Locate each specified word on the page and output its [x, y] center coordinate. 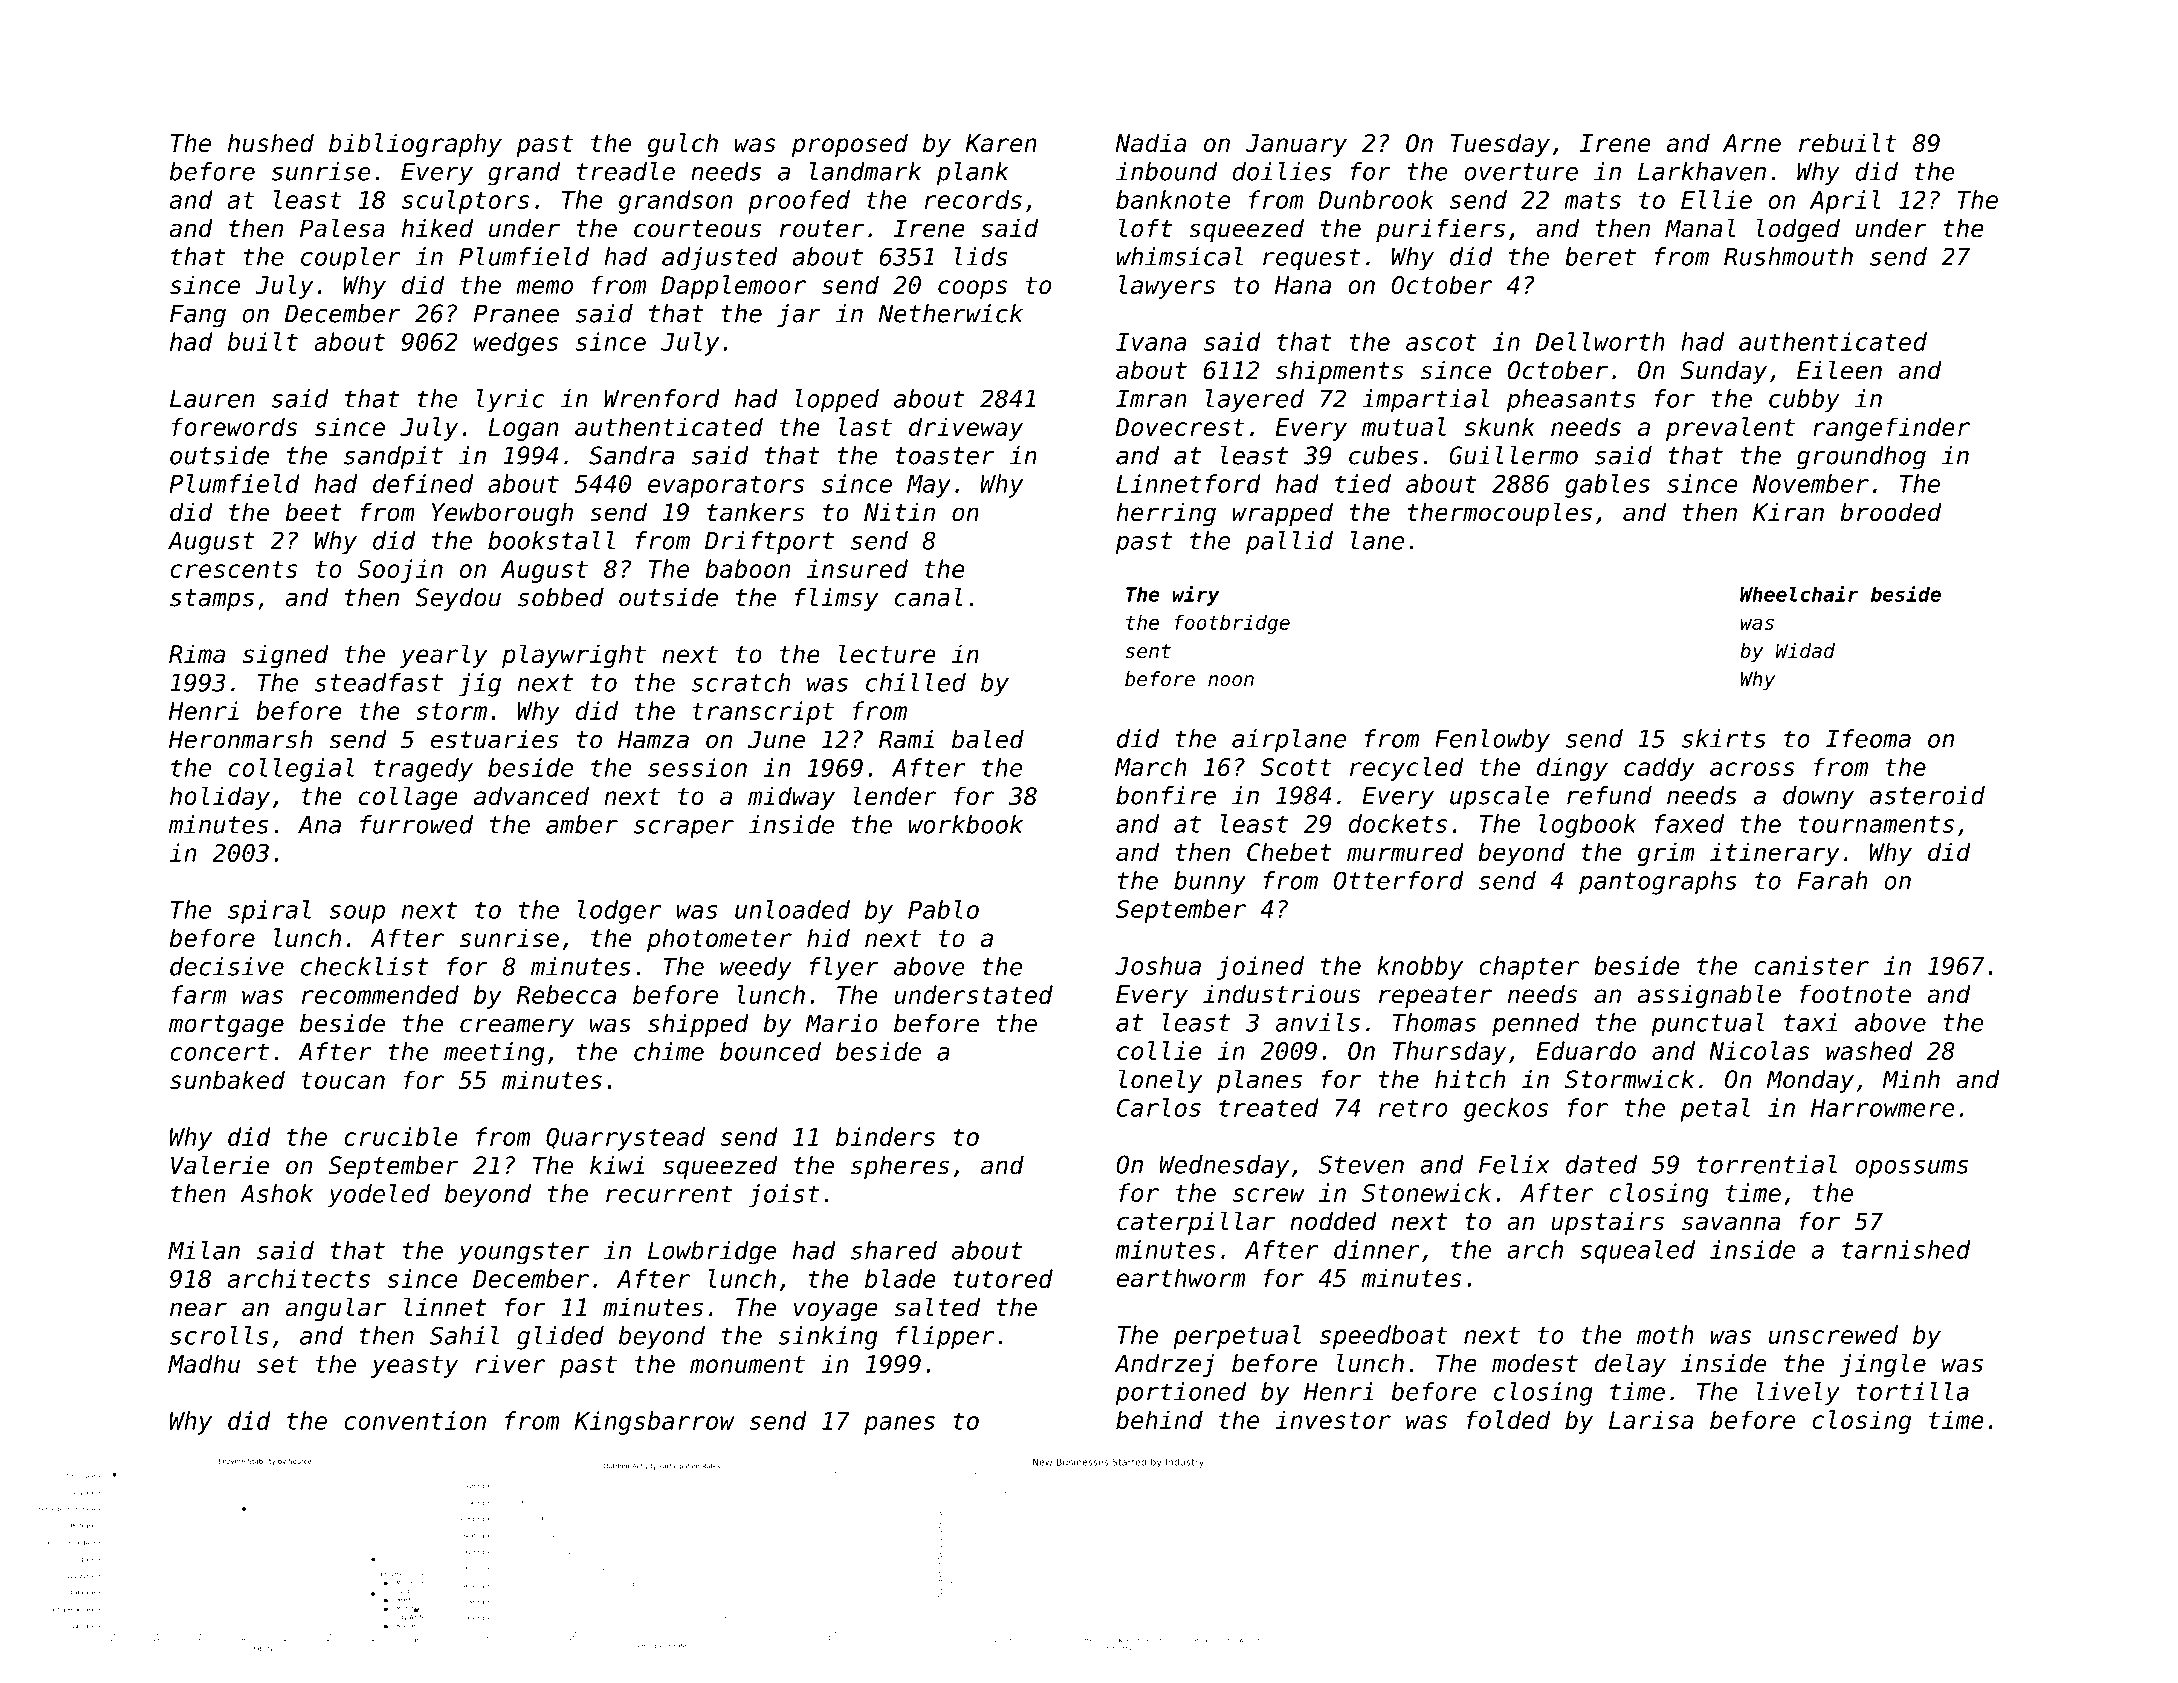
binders [885, 1136]
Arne [1752, 143]
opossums [1911, 1169]
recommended [380, 994]
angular [335, 1309]
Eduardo [1586, 1050]
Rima [197, 654]
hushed [271, 142]
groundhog [1861, 458]
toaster [944, 456]
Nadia [1151, 142]
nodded [1333, 1221]
